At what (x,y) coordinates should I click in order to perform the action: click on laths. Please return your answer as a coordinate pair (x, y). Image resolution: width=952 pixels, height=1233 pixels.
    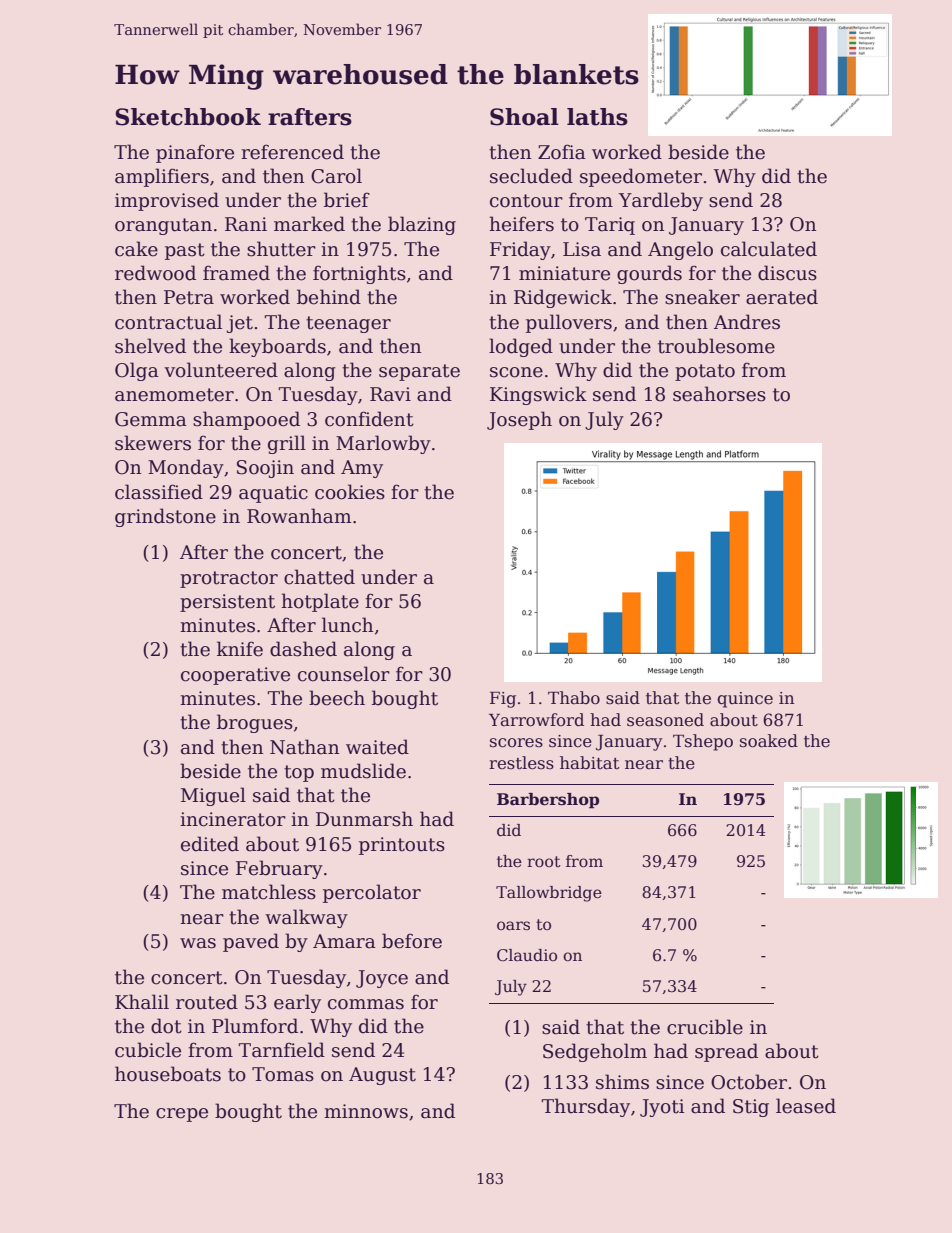
    Looking at the image, I should click on (597, 117).
